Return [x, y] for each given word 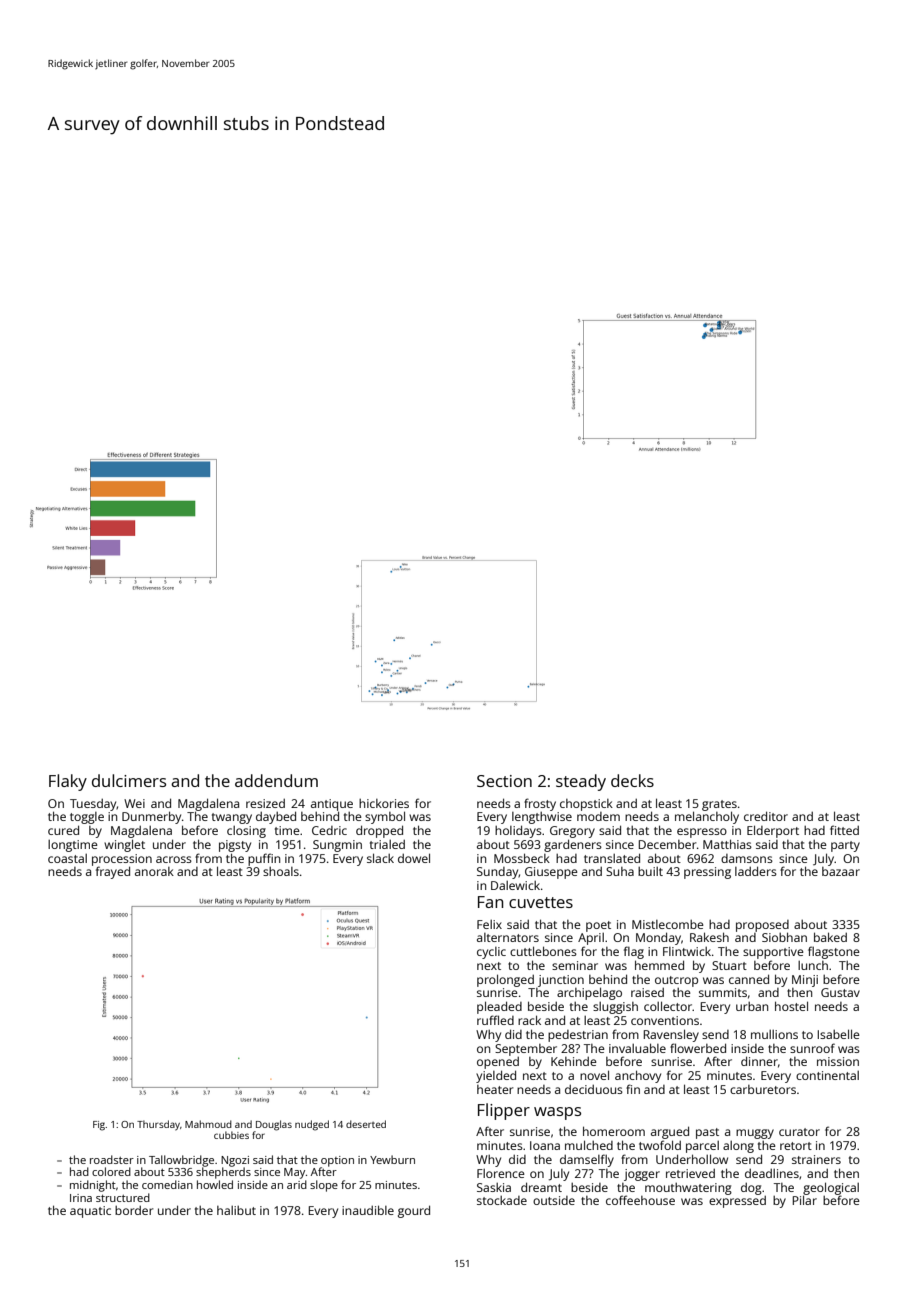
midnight [93, 1186]
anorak [154, 871]
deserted [366, 1124]
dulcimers [129, 780]
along [738, 1147]
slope [324, 1186]
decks [632, 780]
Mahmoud [208, 1124]
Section [504, 781]
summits [723, 992]
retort [796, 1146]
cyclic [491, 953]
